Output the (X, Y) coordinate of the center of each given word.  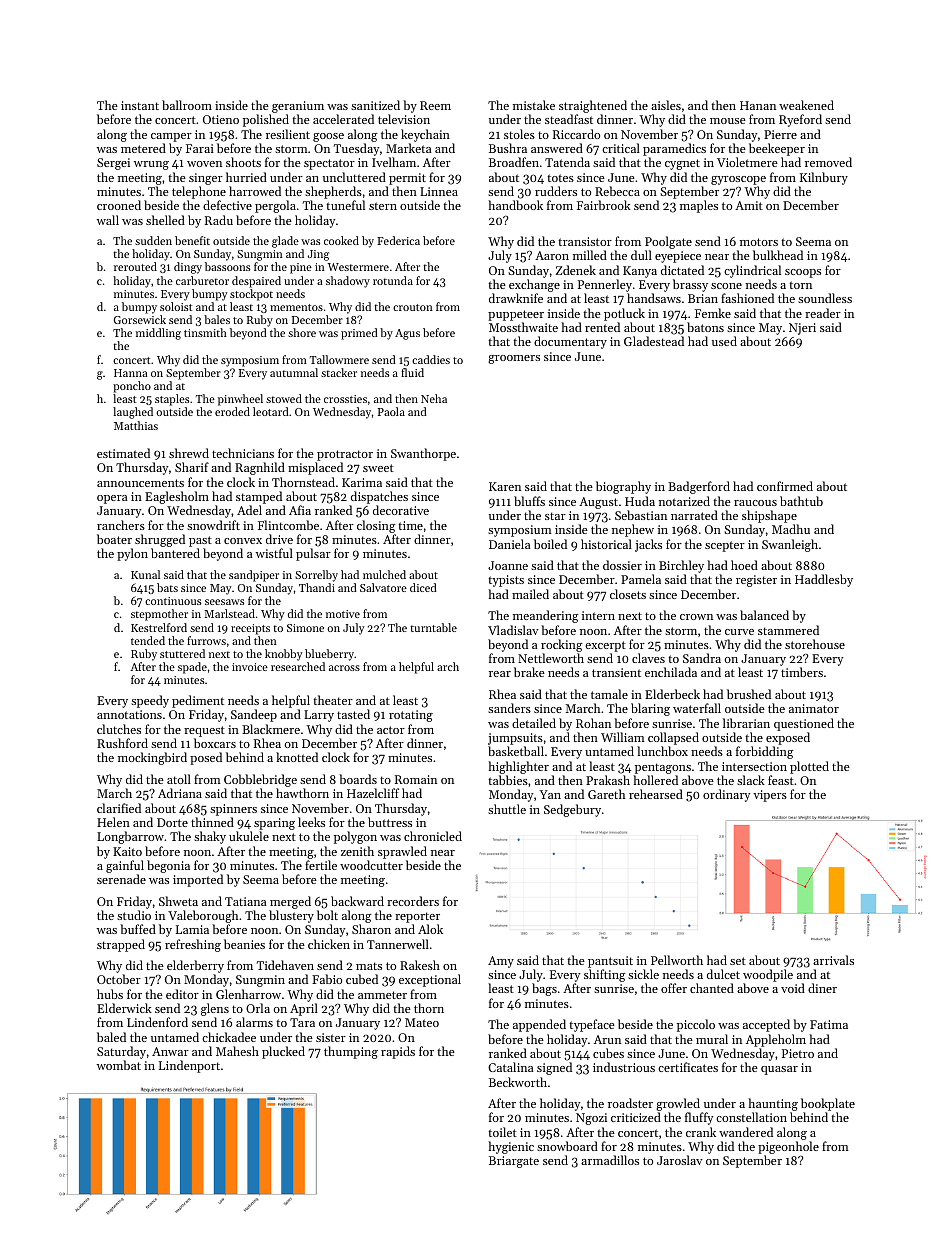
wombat (119, 1065)
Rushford (122, 743)
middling (158, 334)
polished (266, 120)
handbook (515, 205)
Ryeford (800, 120)
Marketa (408, 148)
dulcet (723, 974)
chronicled (433, 836)
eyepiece (678, 257)
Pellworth (677, 960)
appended (539, 1025)
